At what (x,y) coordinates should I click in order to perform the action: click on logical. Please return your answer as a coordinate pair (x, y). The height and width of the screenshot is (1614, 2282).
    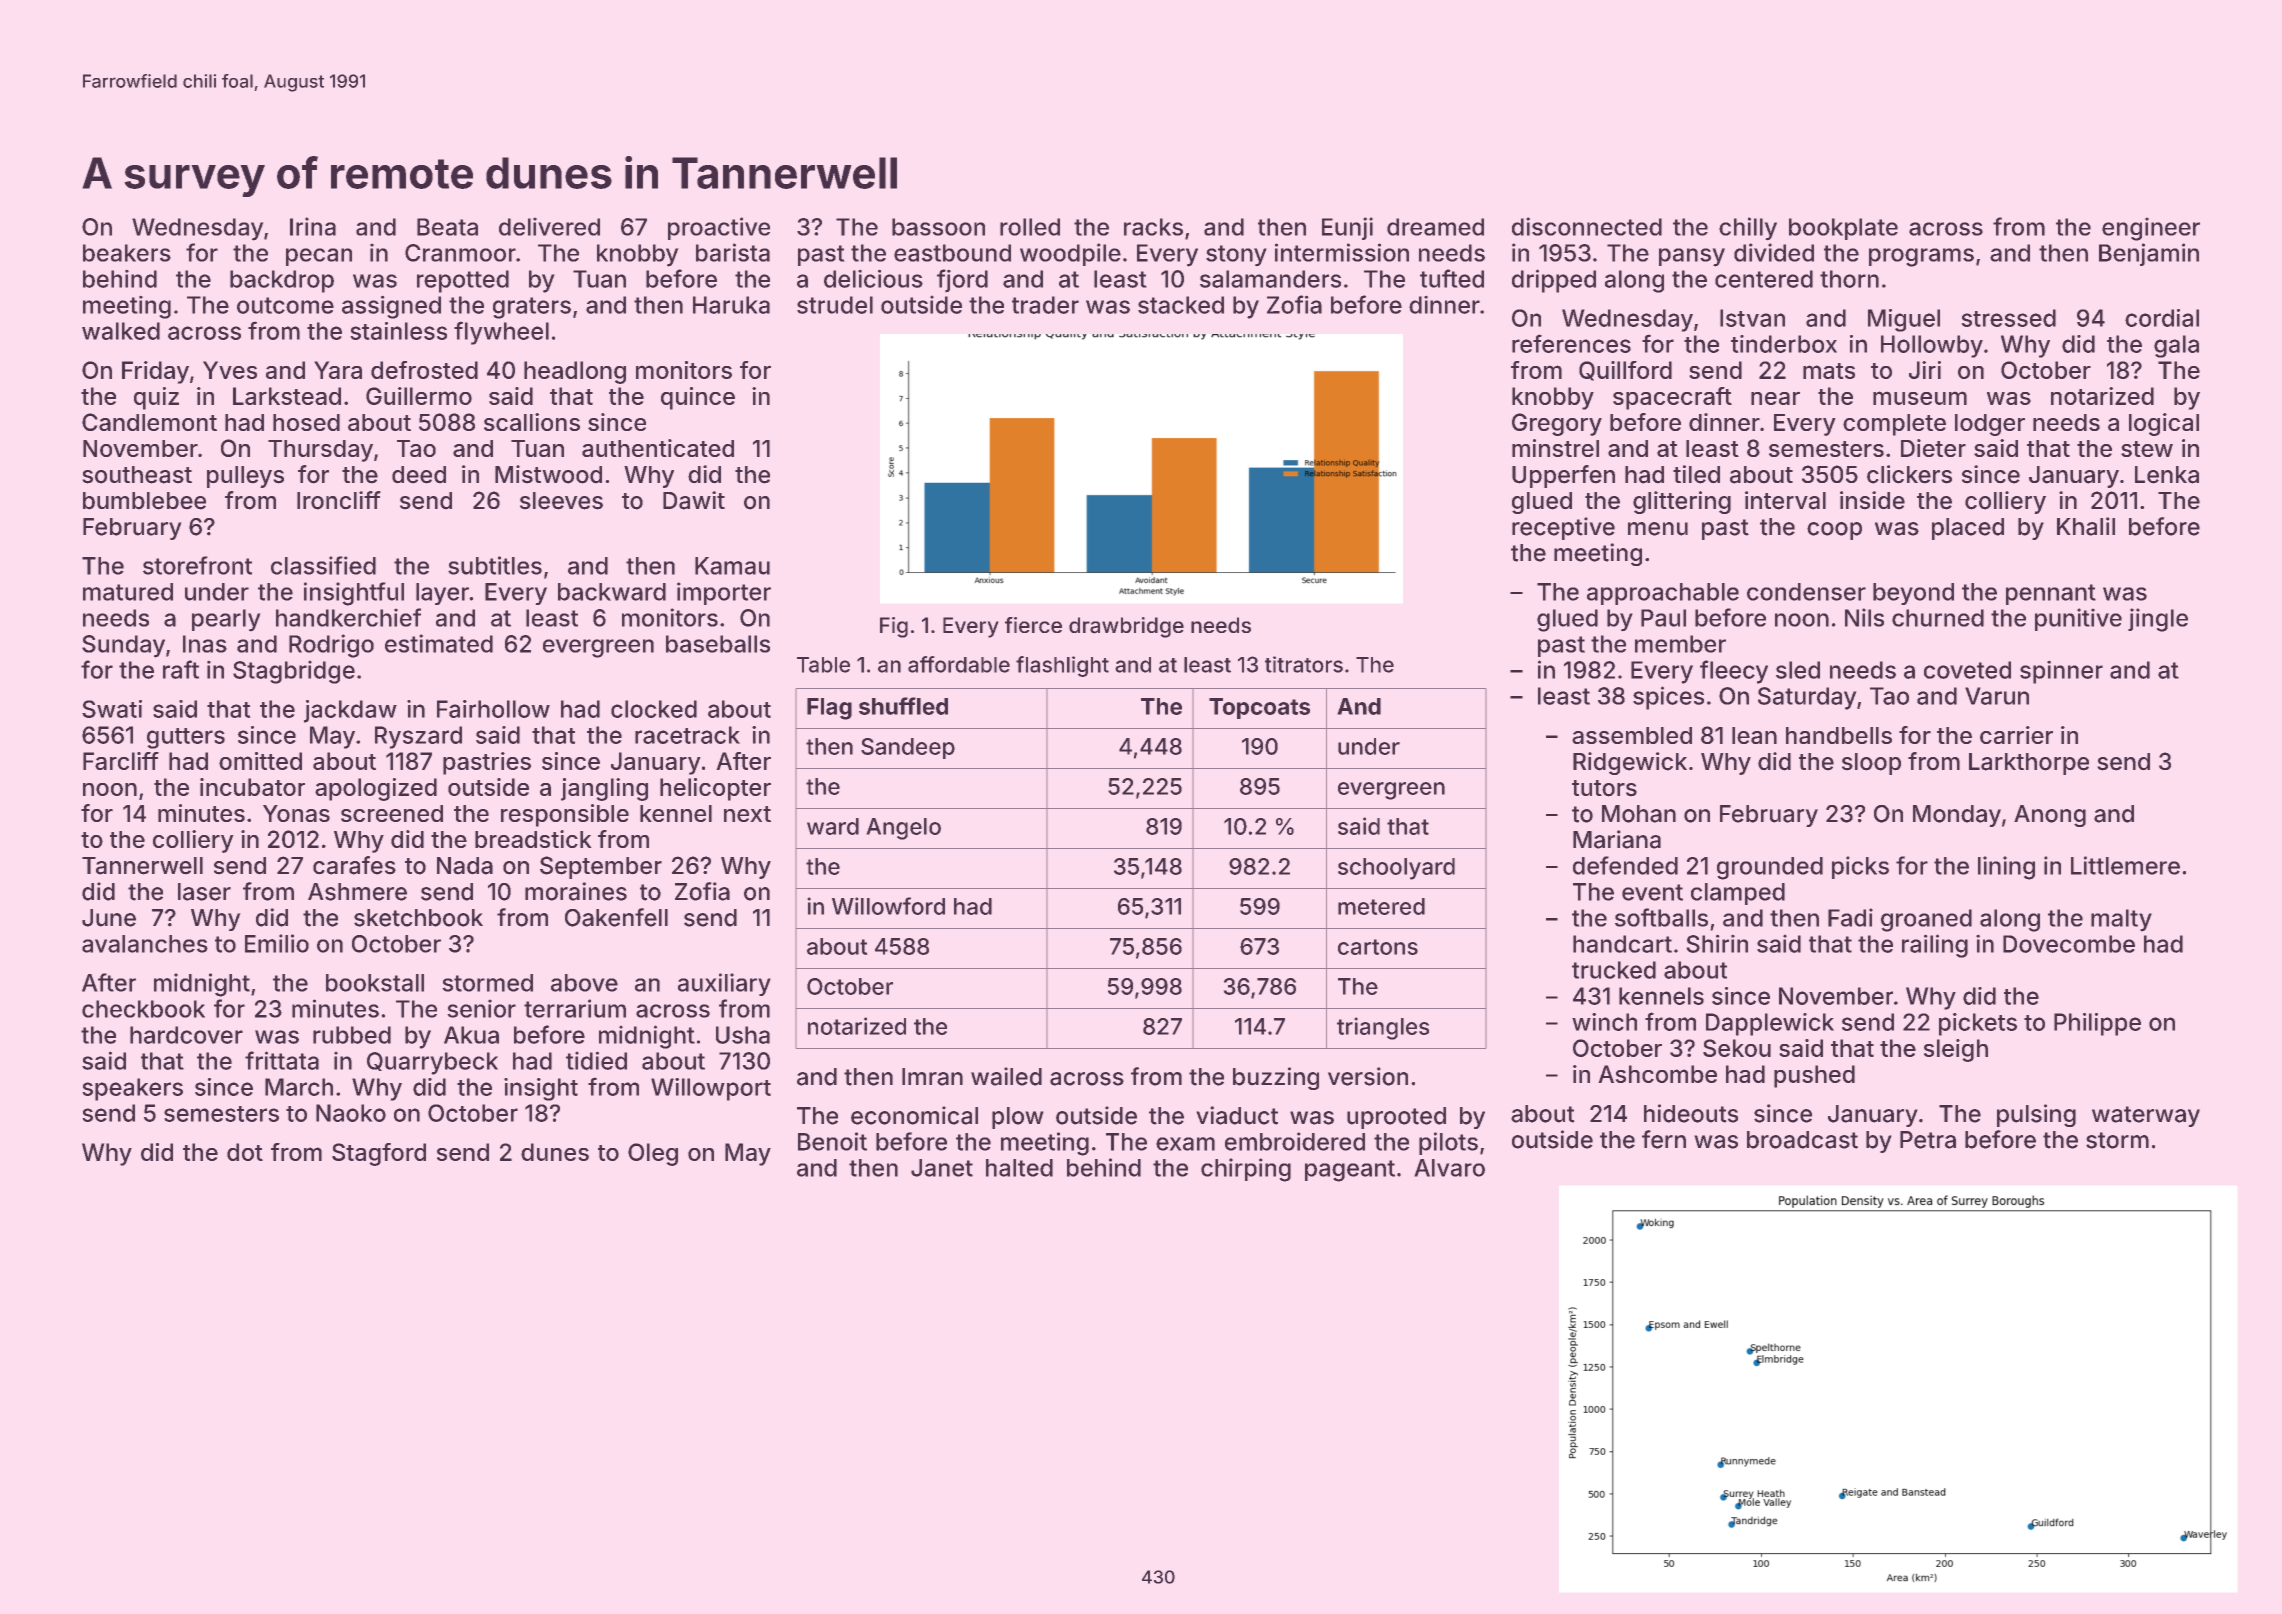
    Looking at the image, I should click on (2164, 424).
